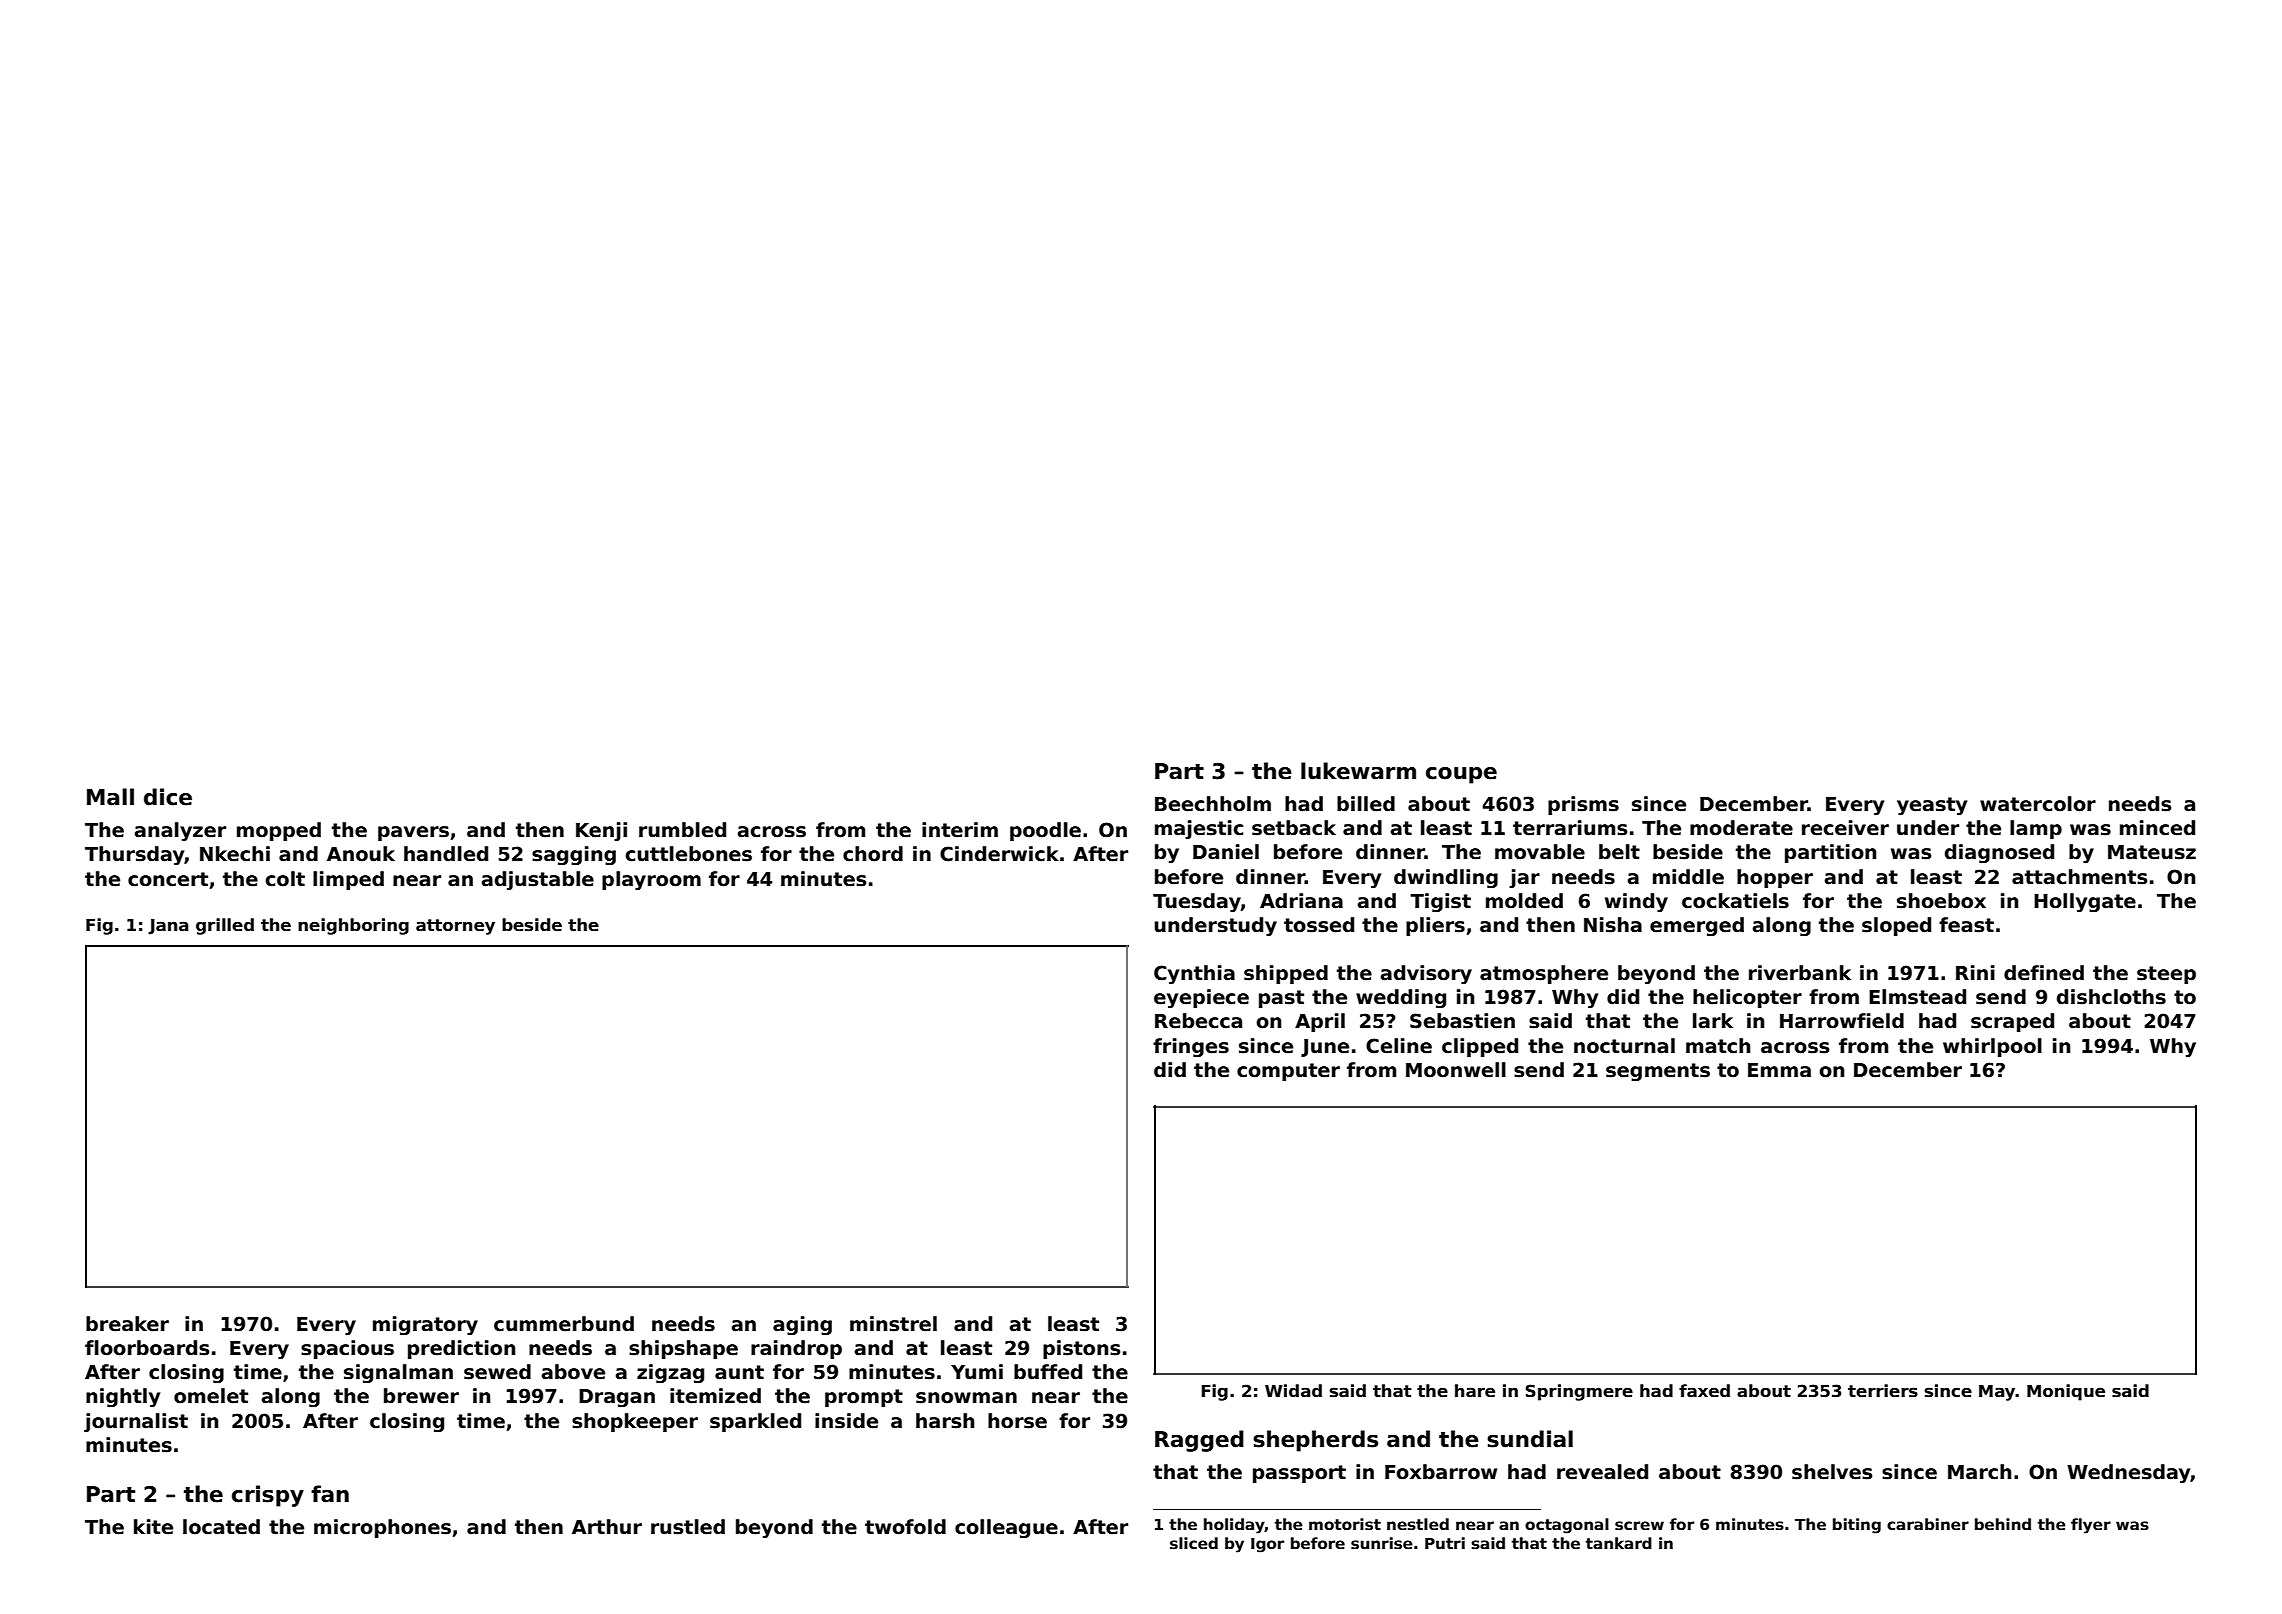  I want to click on Emma, so click(1779, 1070).
